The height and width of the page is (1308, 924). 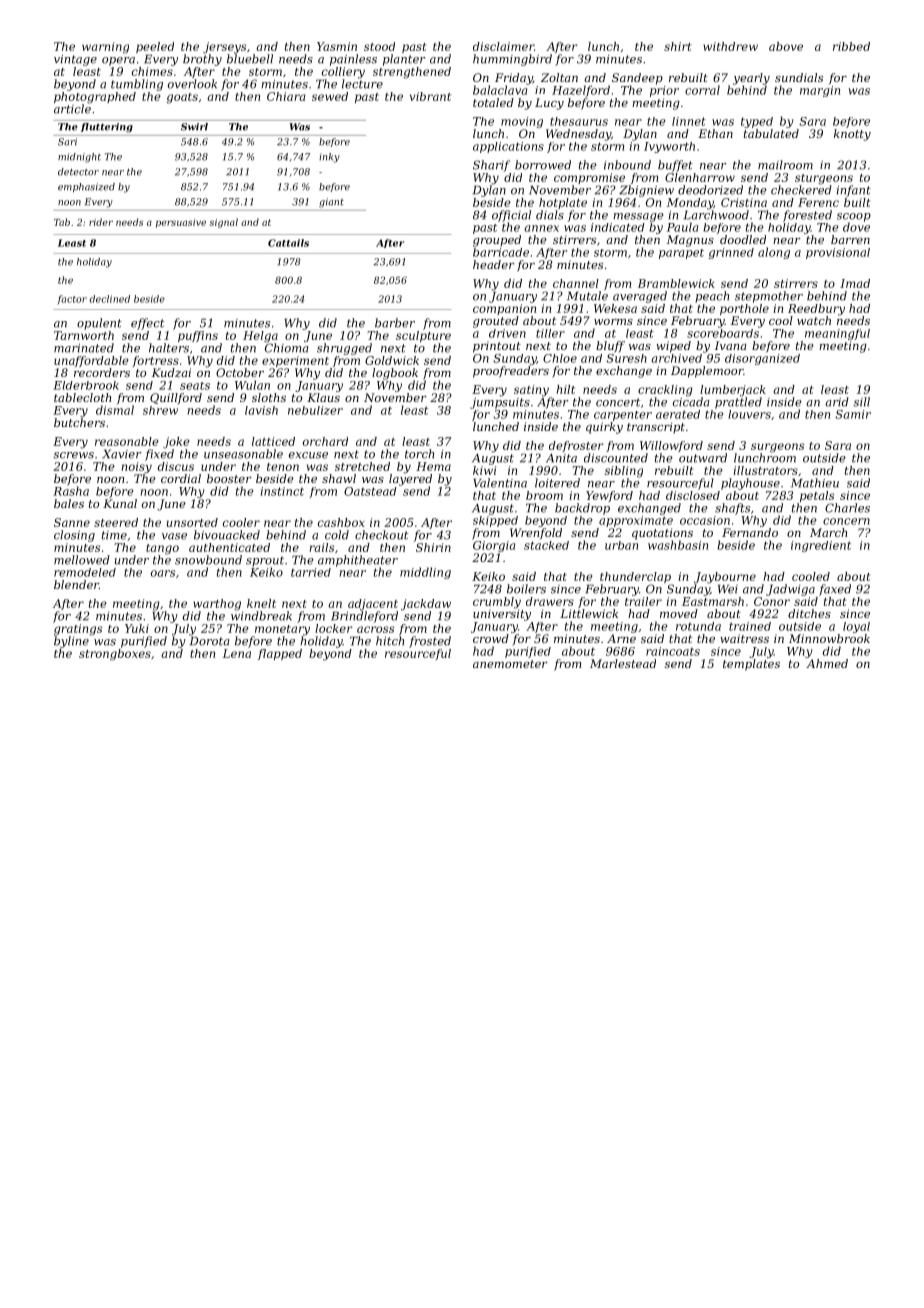 What do you see at coordinates (115, 655) in the page?
I see `strongboxes` at bounding box center [115, 655].
